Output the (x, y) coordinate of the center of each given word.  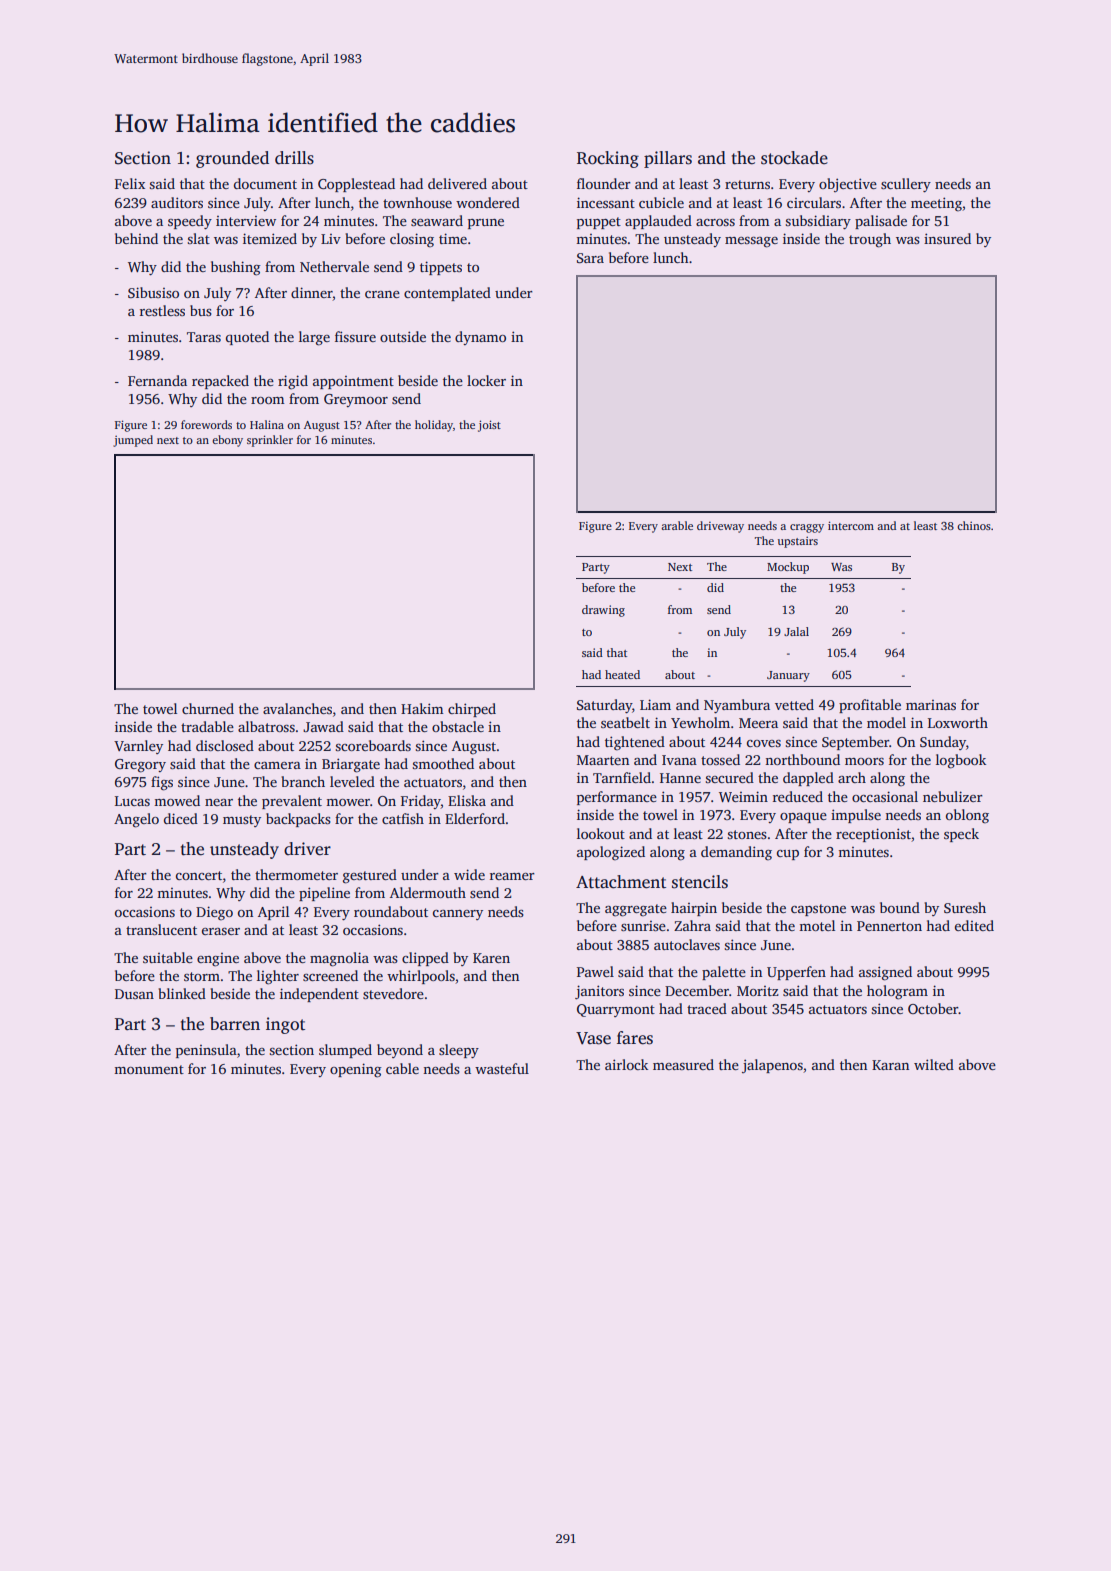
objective (848, 185)
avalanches (297, 708)
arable (677, 525)
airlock (626, 1064)
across (715, 222)
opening (356, 1070)
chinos (974, 525)
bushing (236, 268)
